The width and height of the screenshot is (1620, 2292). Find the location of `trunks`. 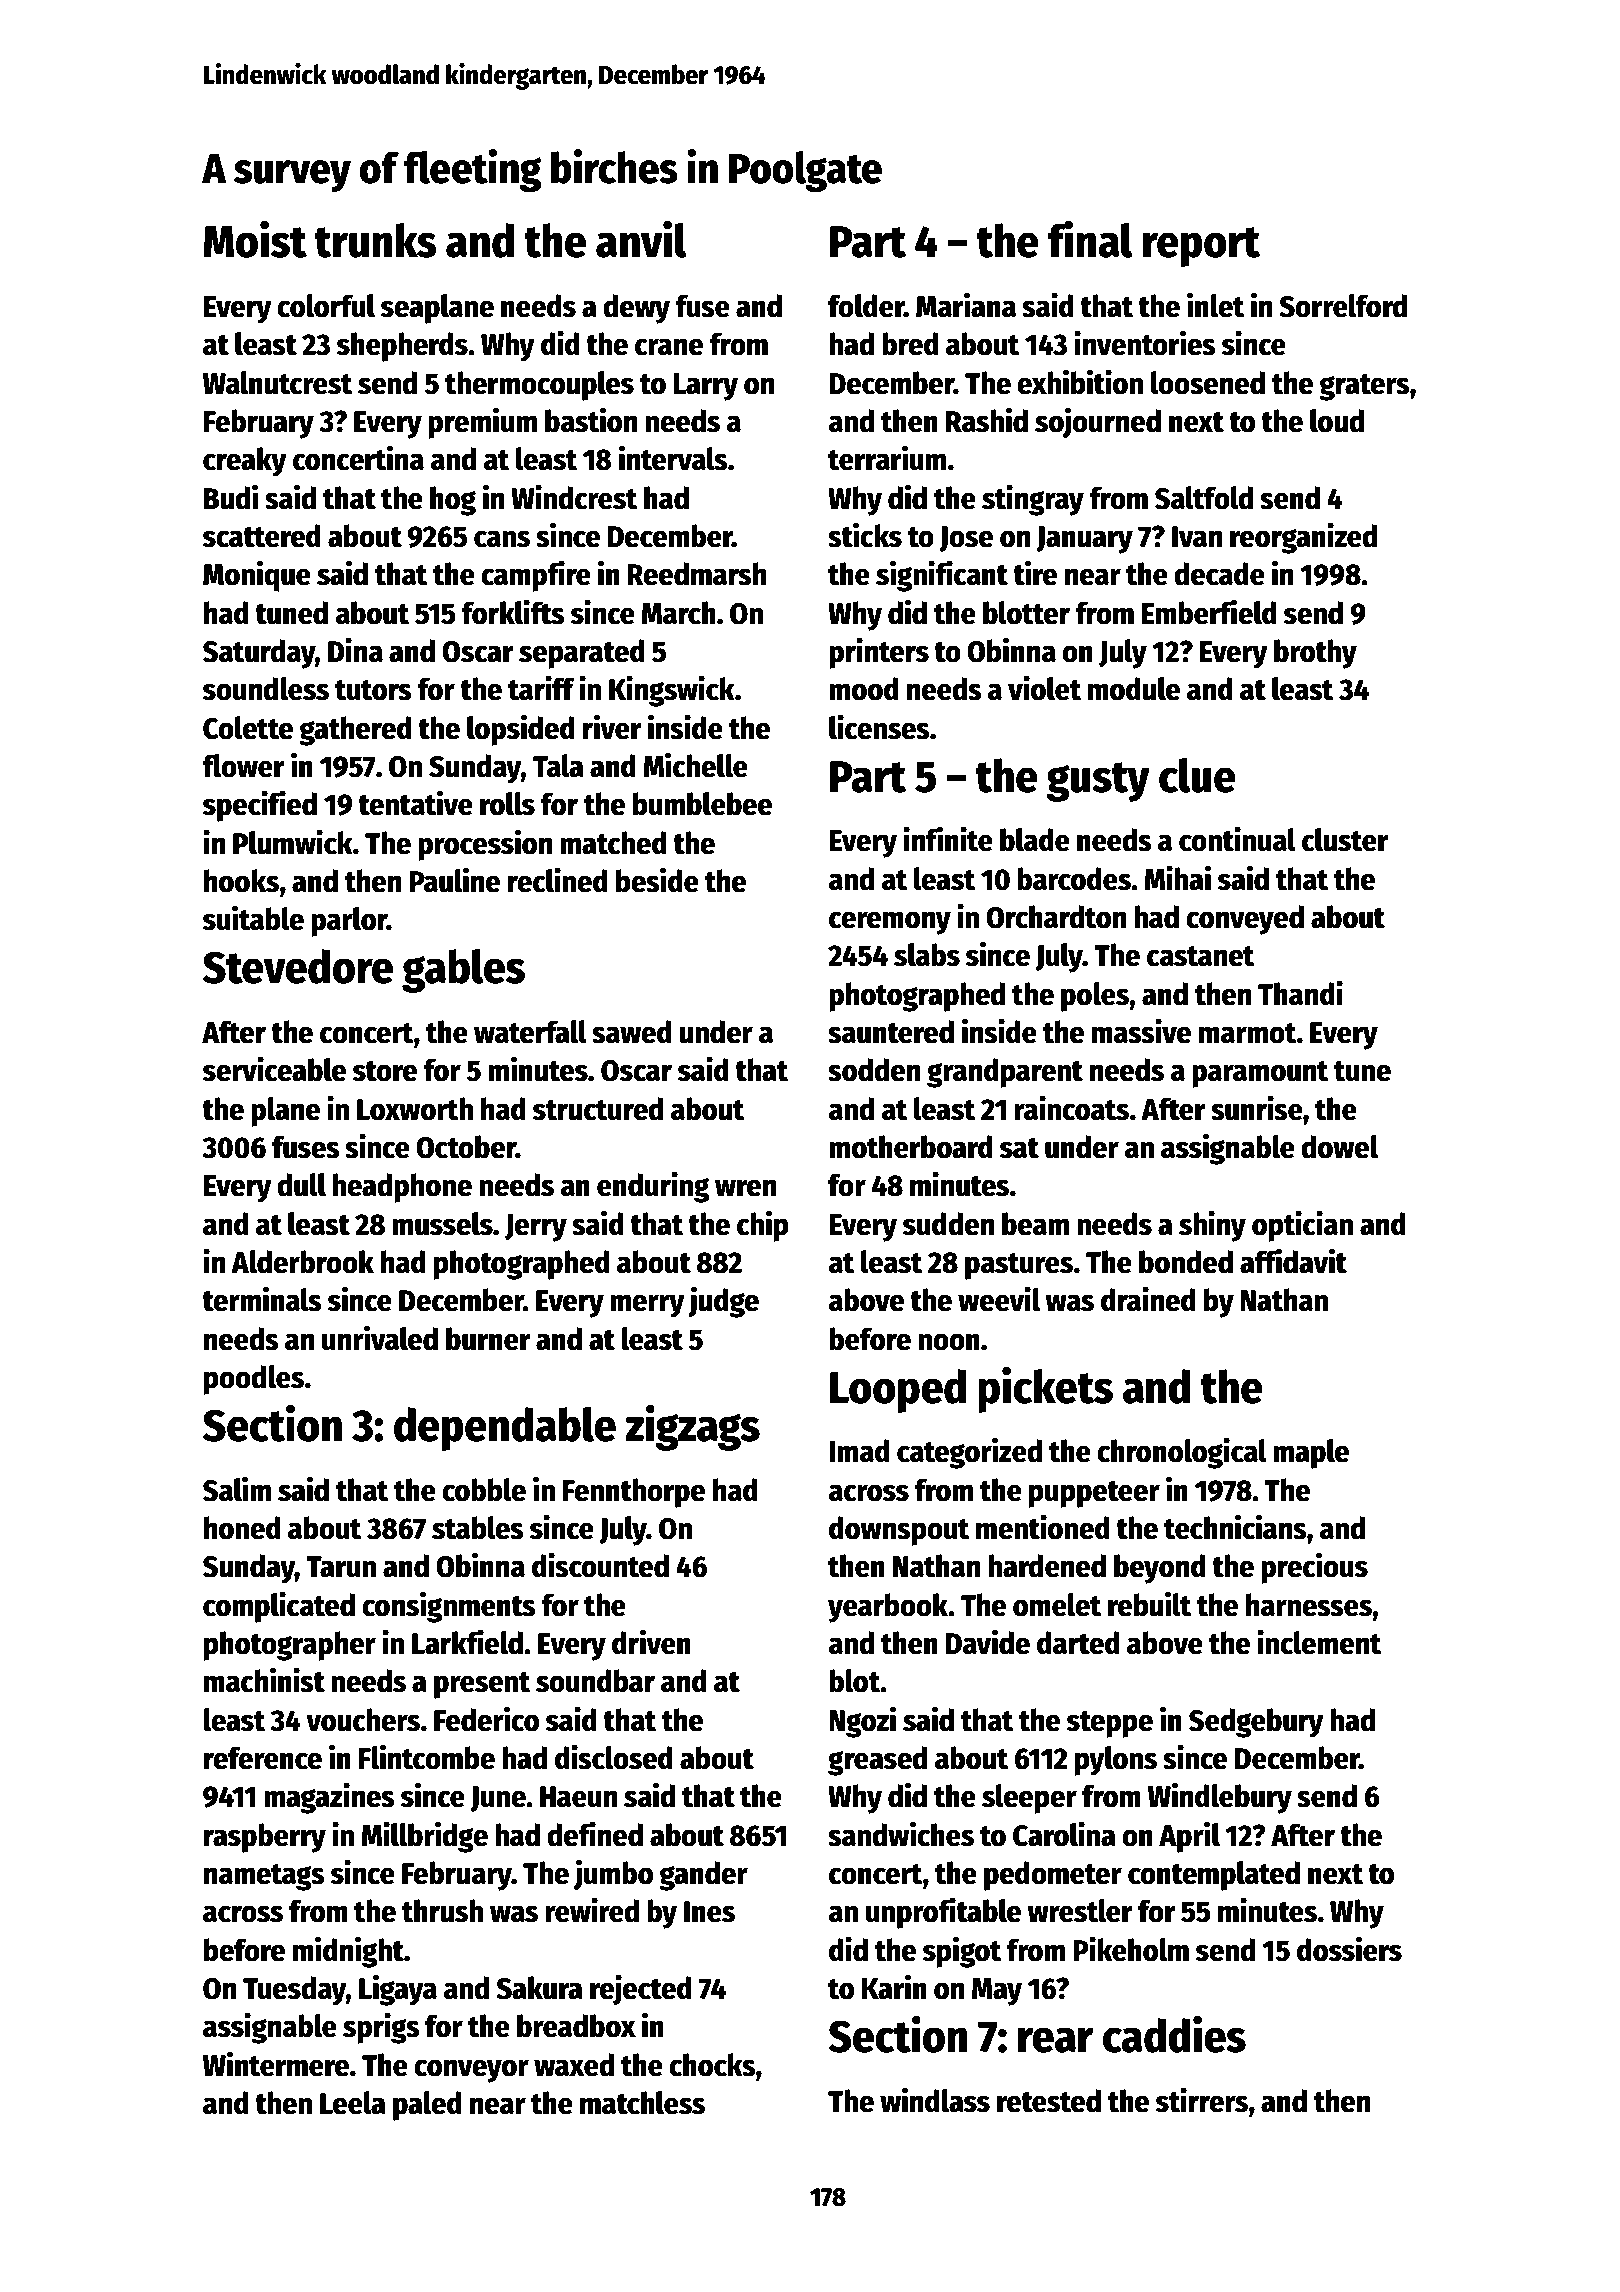

trunks is located at coordinates (376, 240).
